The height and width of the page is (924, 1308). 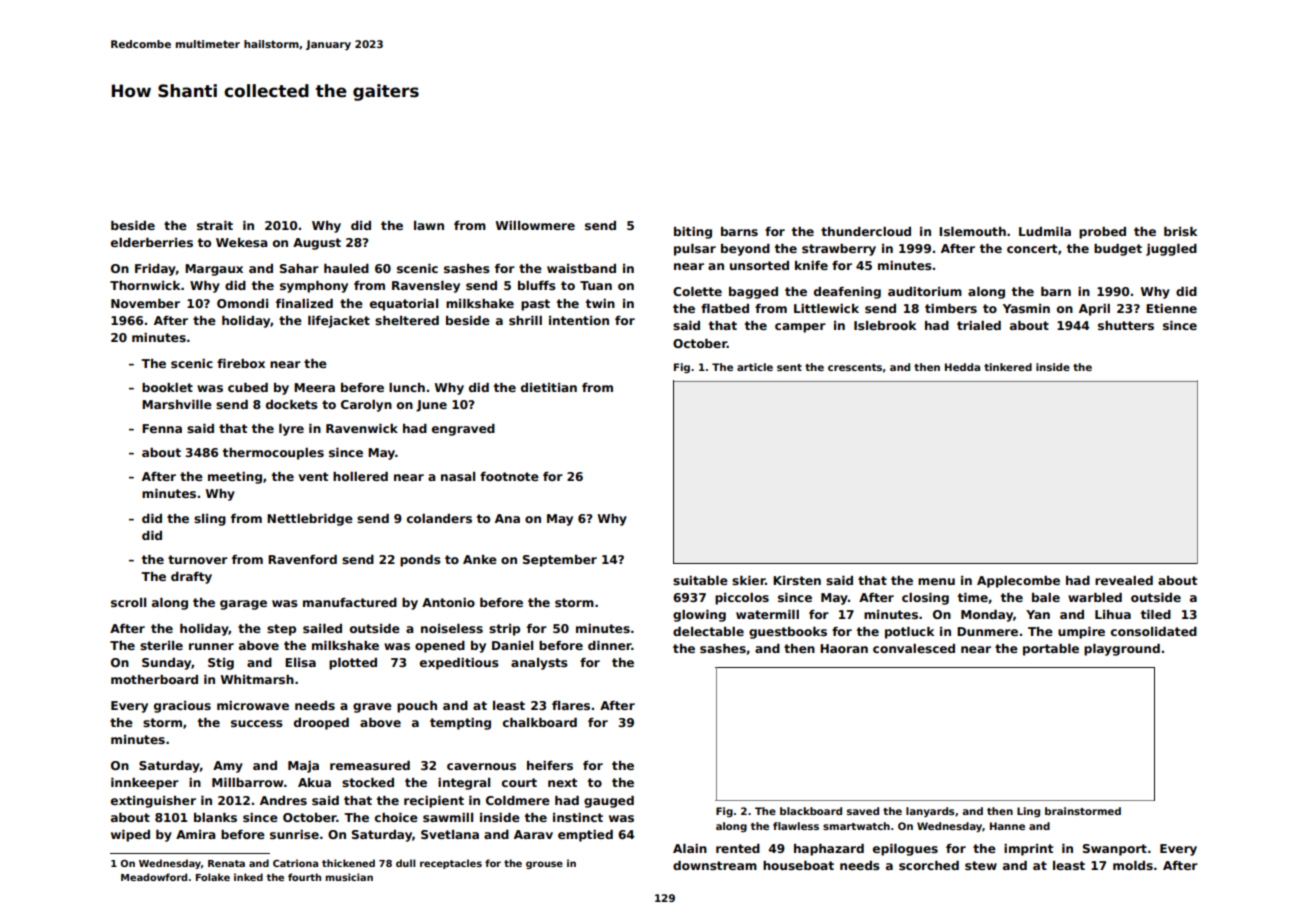 What do you see at coordinates (406, 863) in the page?
I see `dull` at bounding box center [406, 863].
